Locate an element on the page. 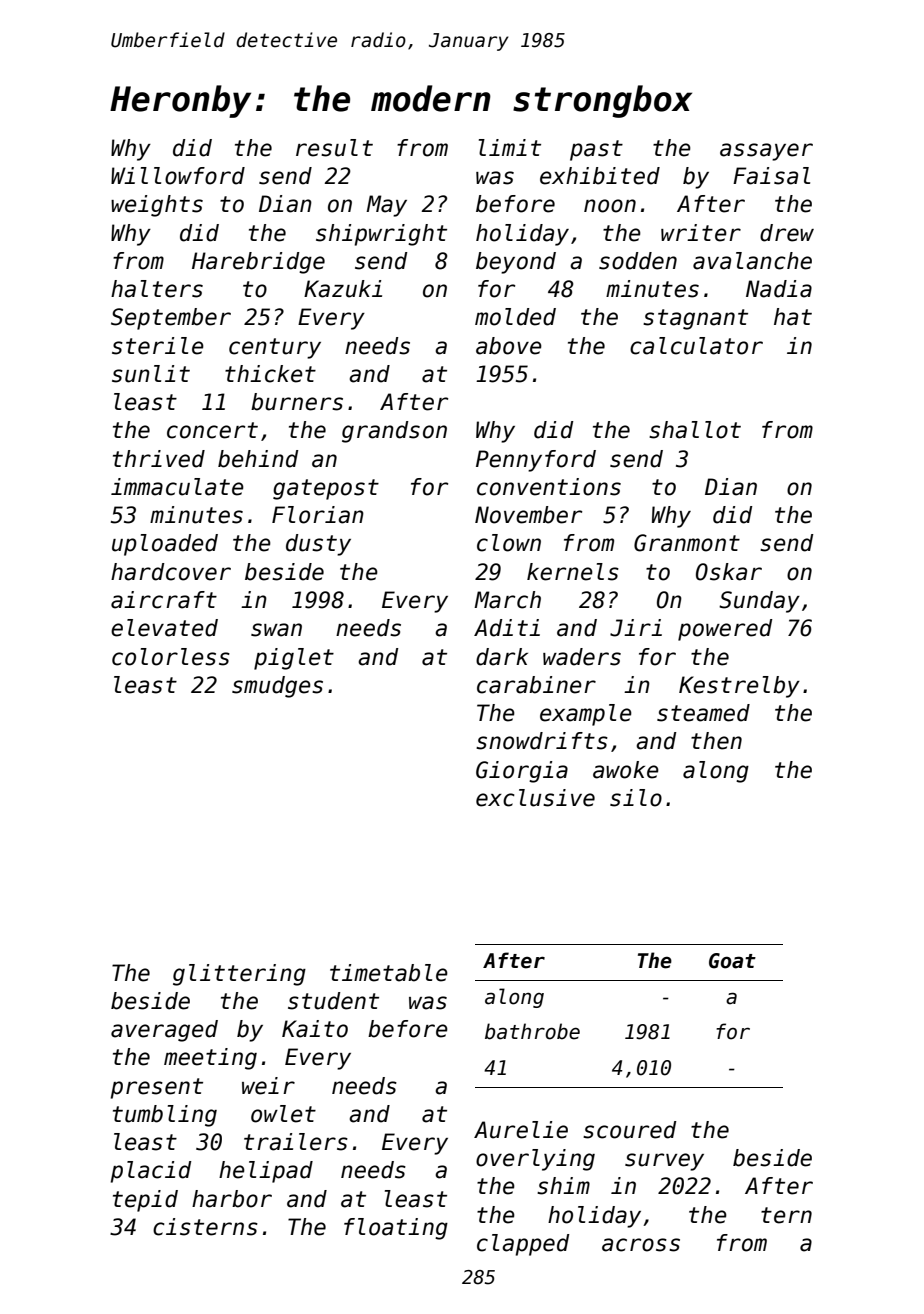 The height and width of the document is (1314, 924). averaged is located at coordinates (164, 1031).
